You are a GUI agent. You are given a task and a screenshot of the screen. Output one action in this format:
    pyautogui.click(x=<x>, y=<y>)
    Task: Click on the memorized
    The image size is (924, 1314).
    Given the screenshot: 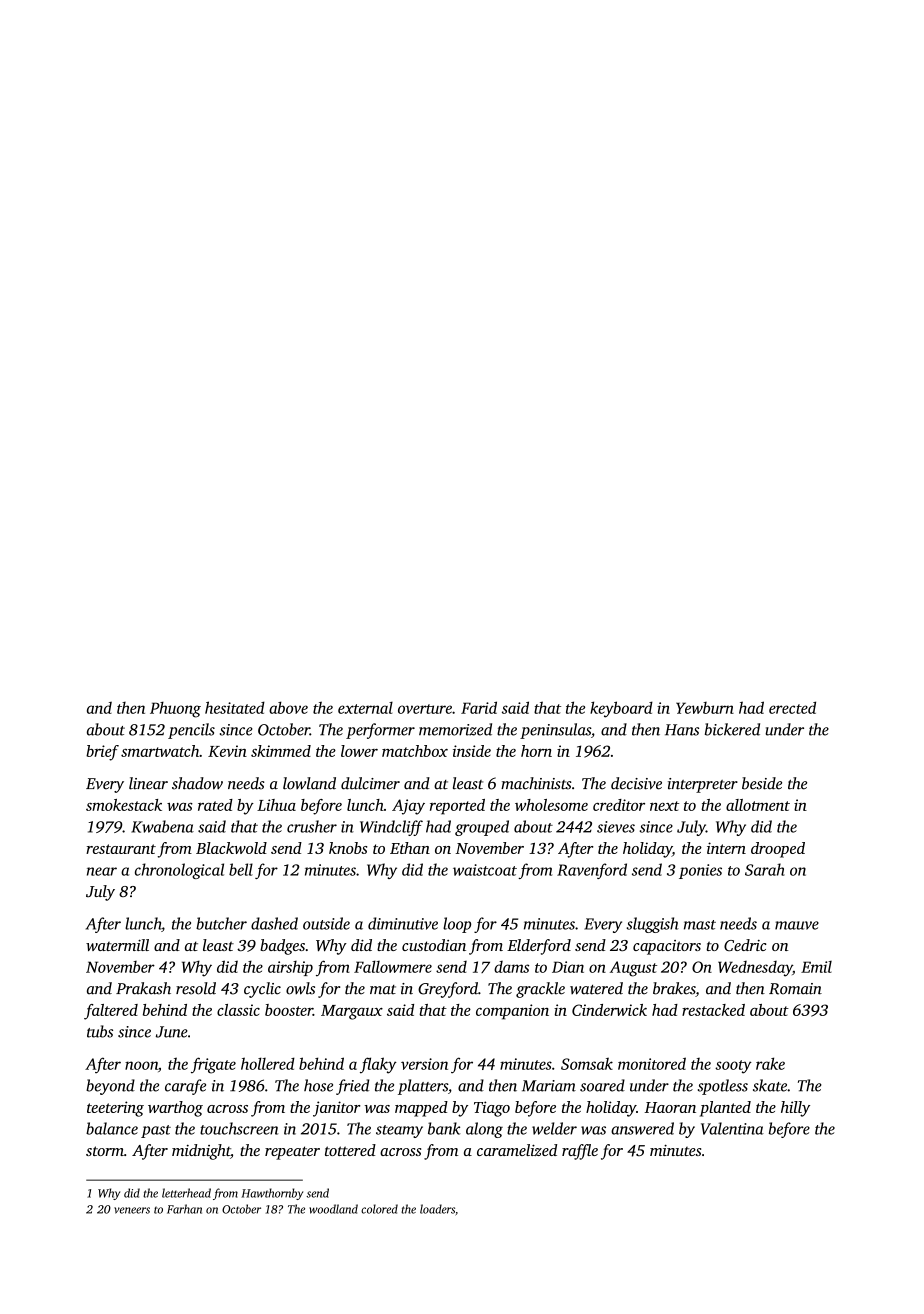 What is the action you would take?
    pyautogui.click(x=455, y=729)
